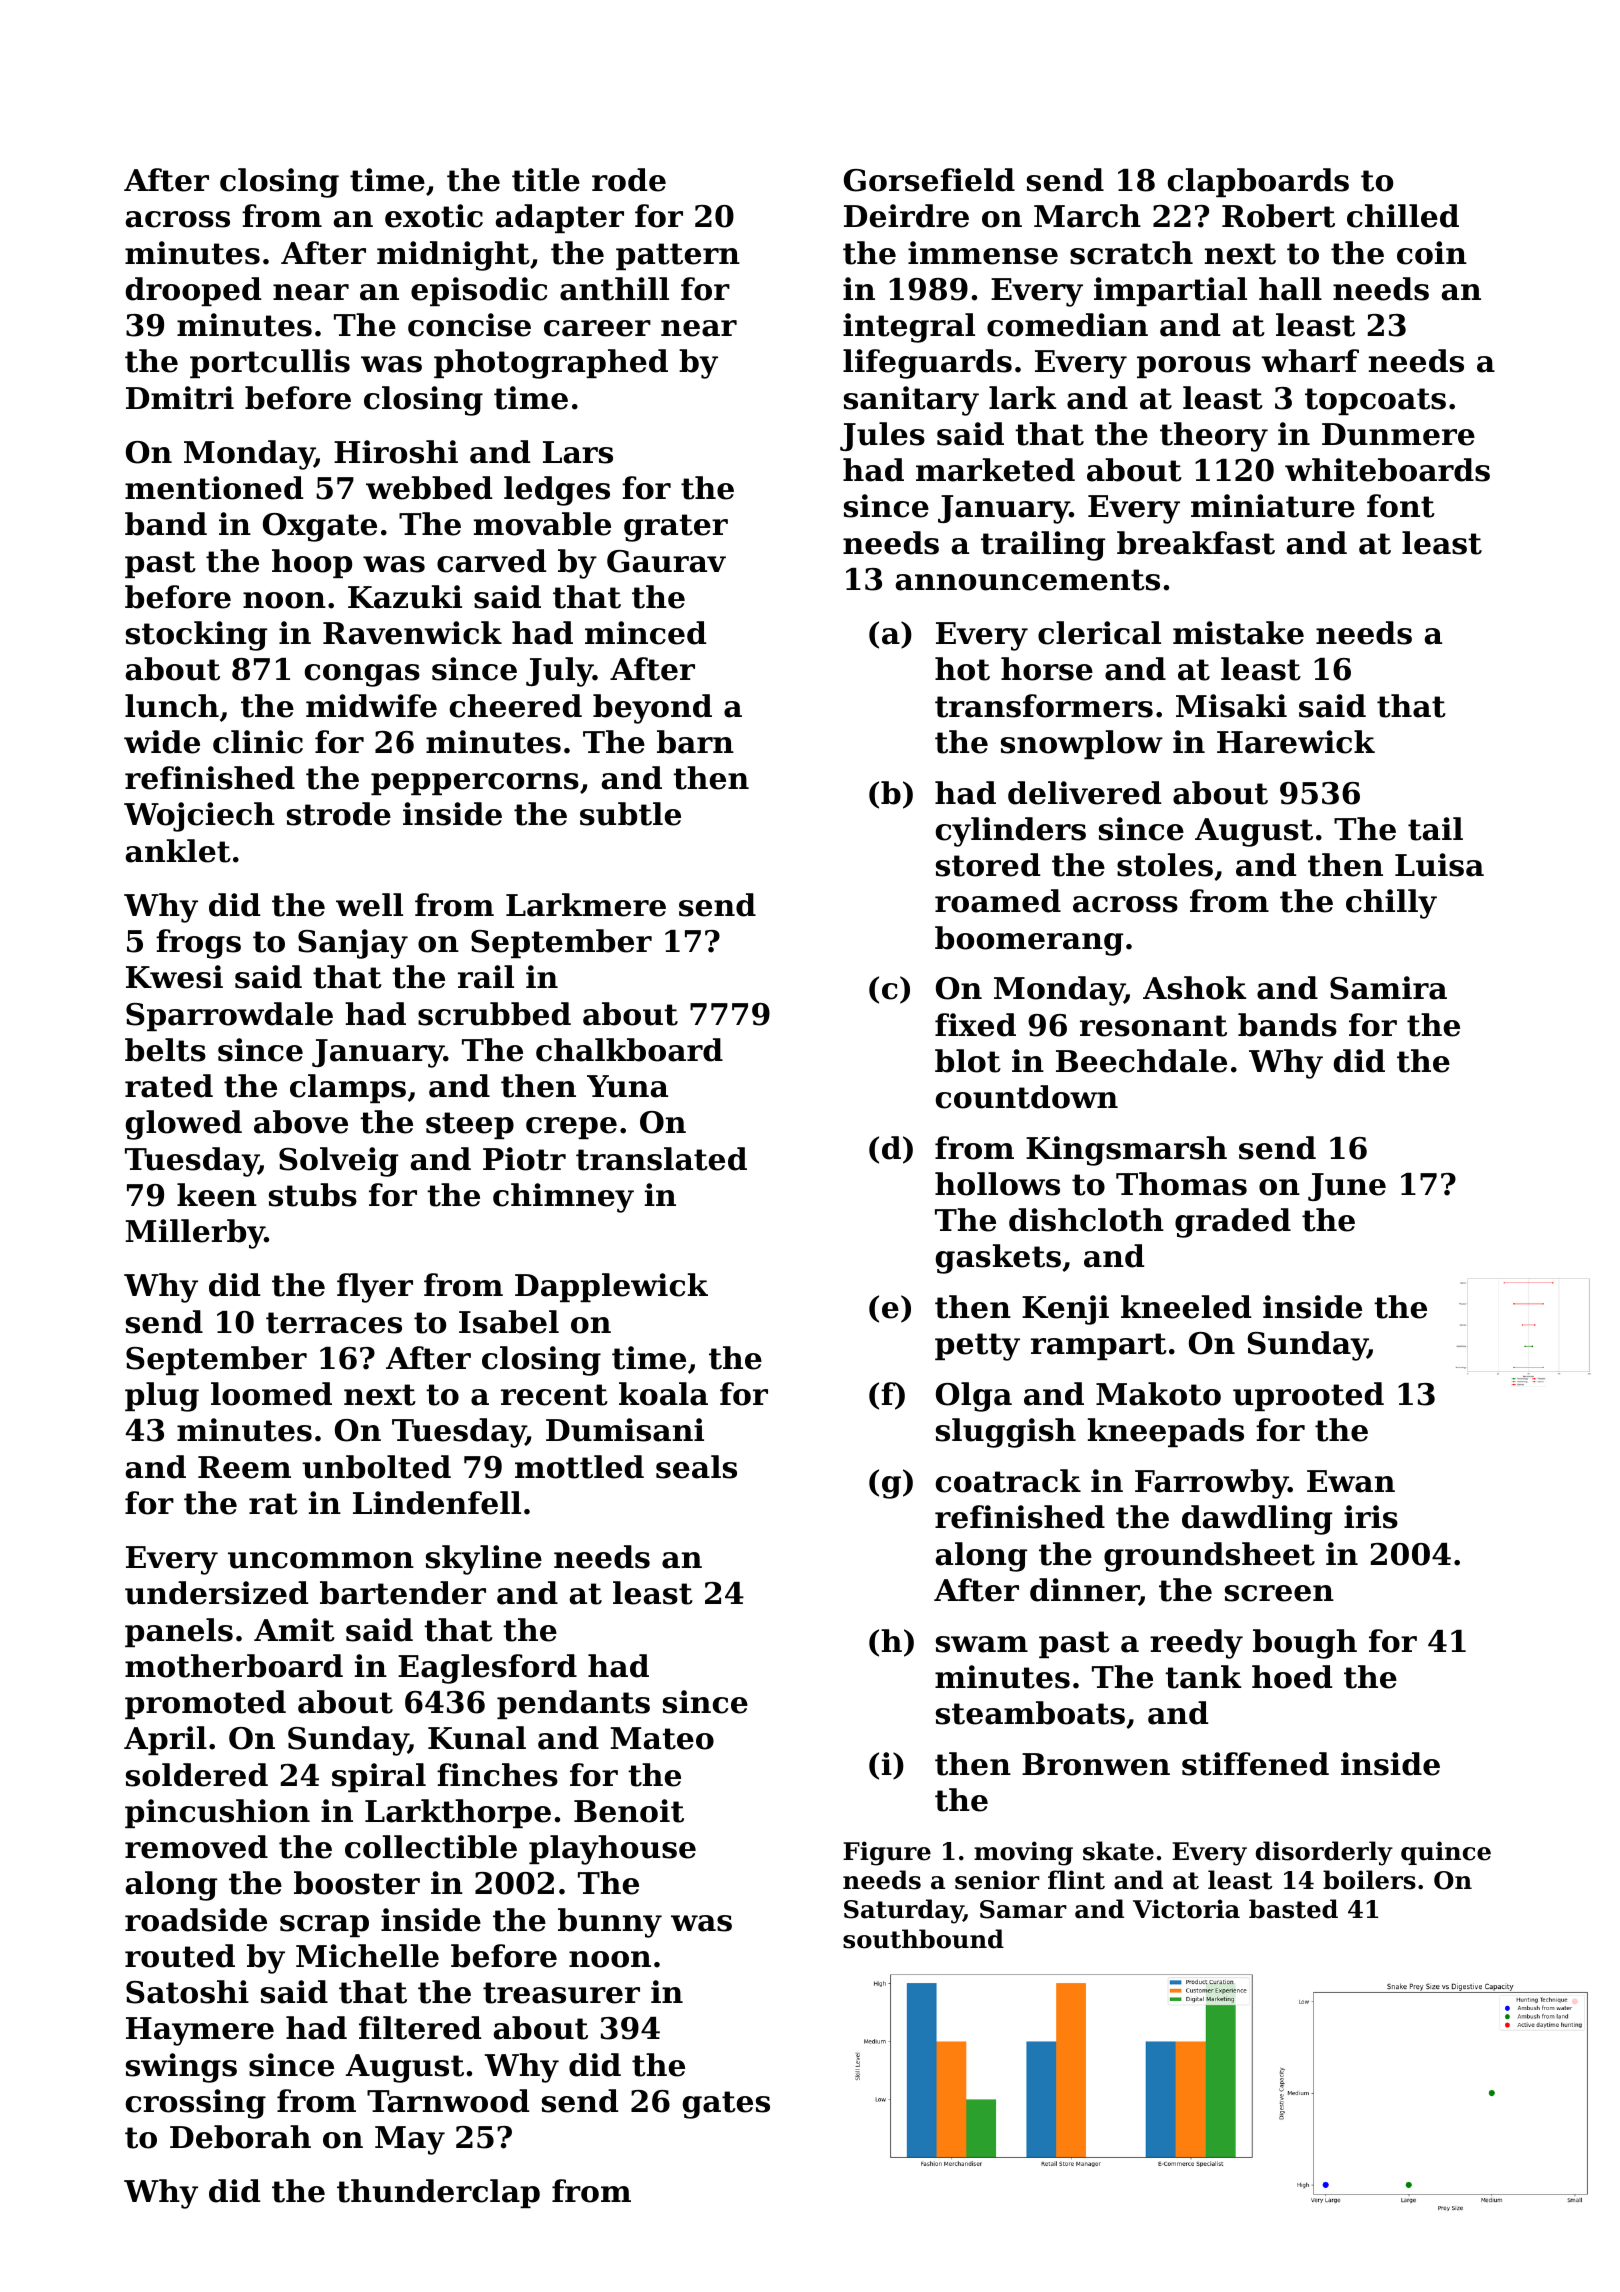 This document has width=1620, height=2292. What do you see at coordinates (240, 2137) in the document?
I see `Deborah` at bounding box center [240, 2137].
